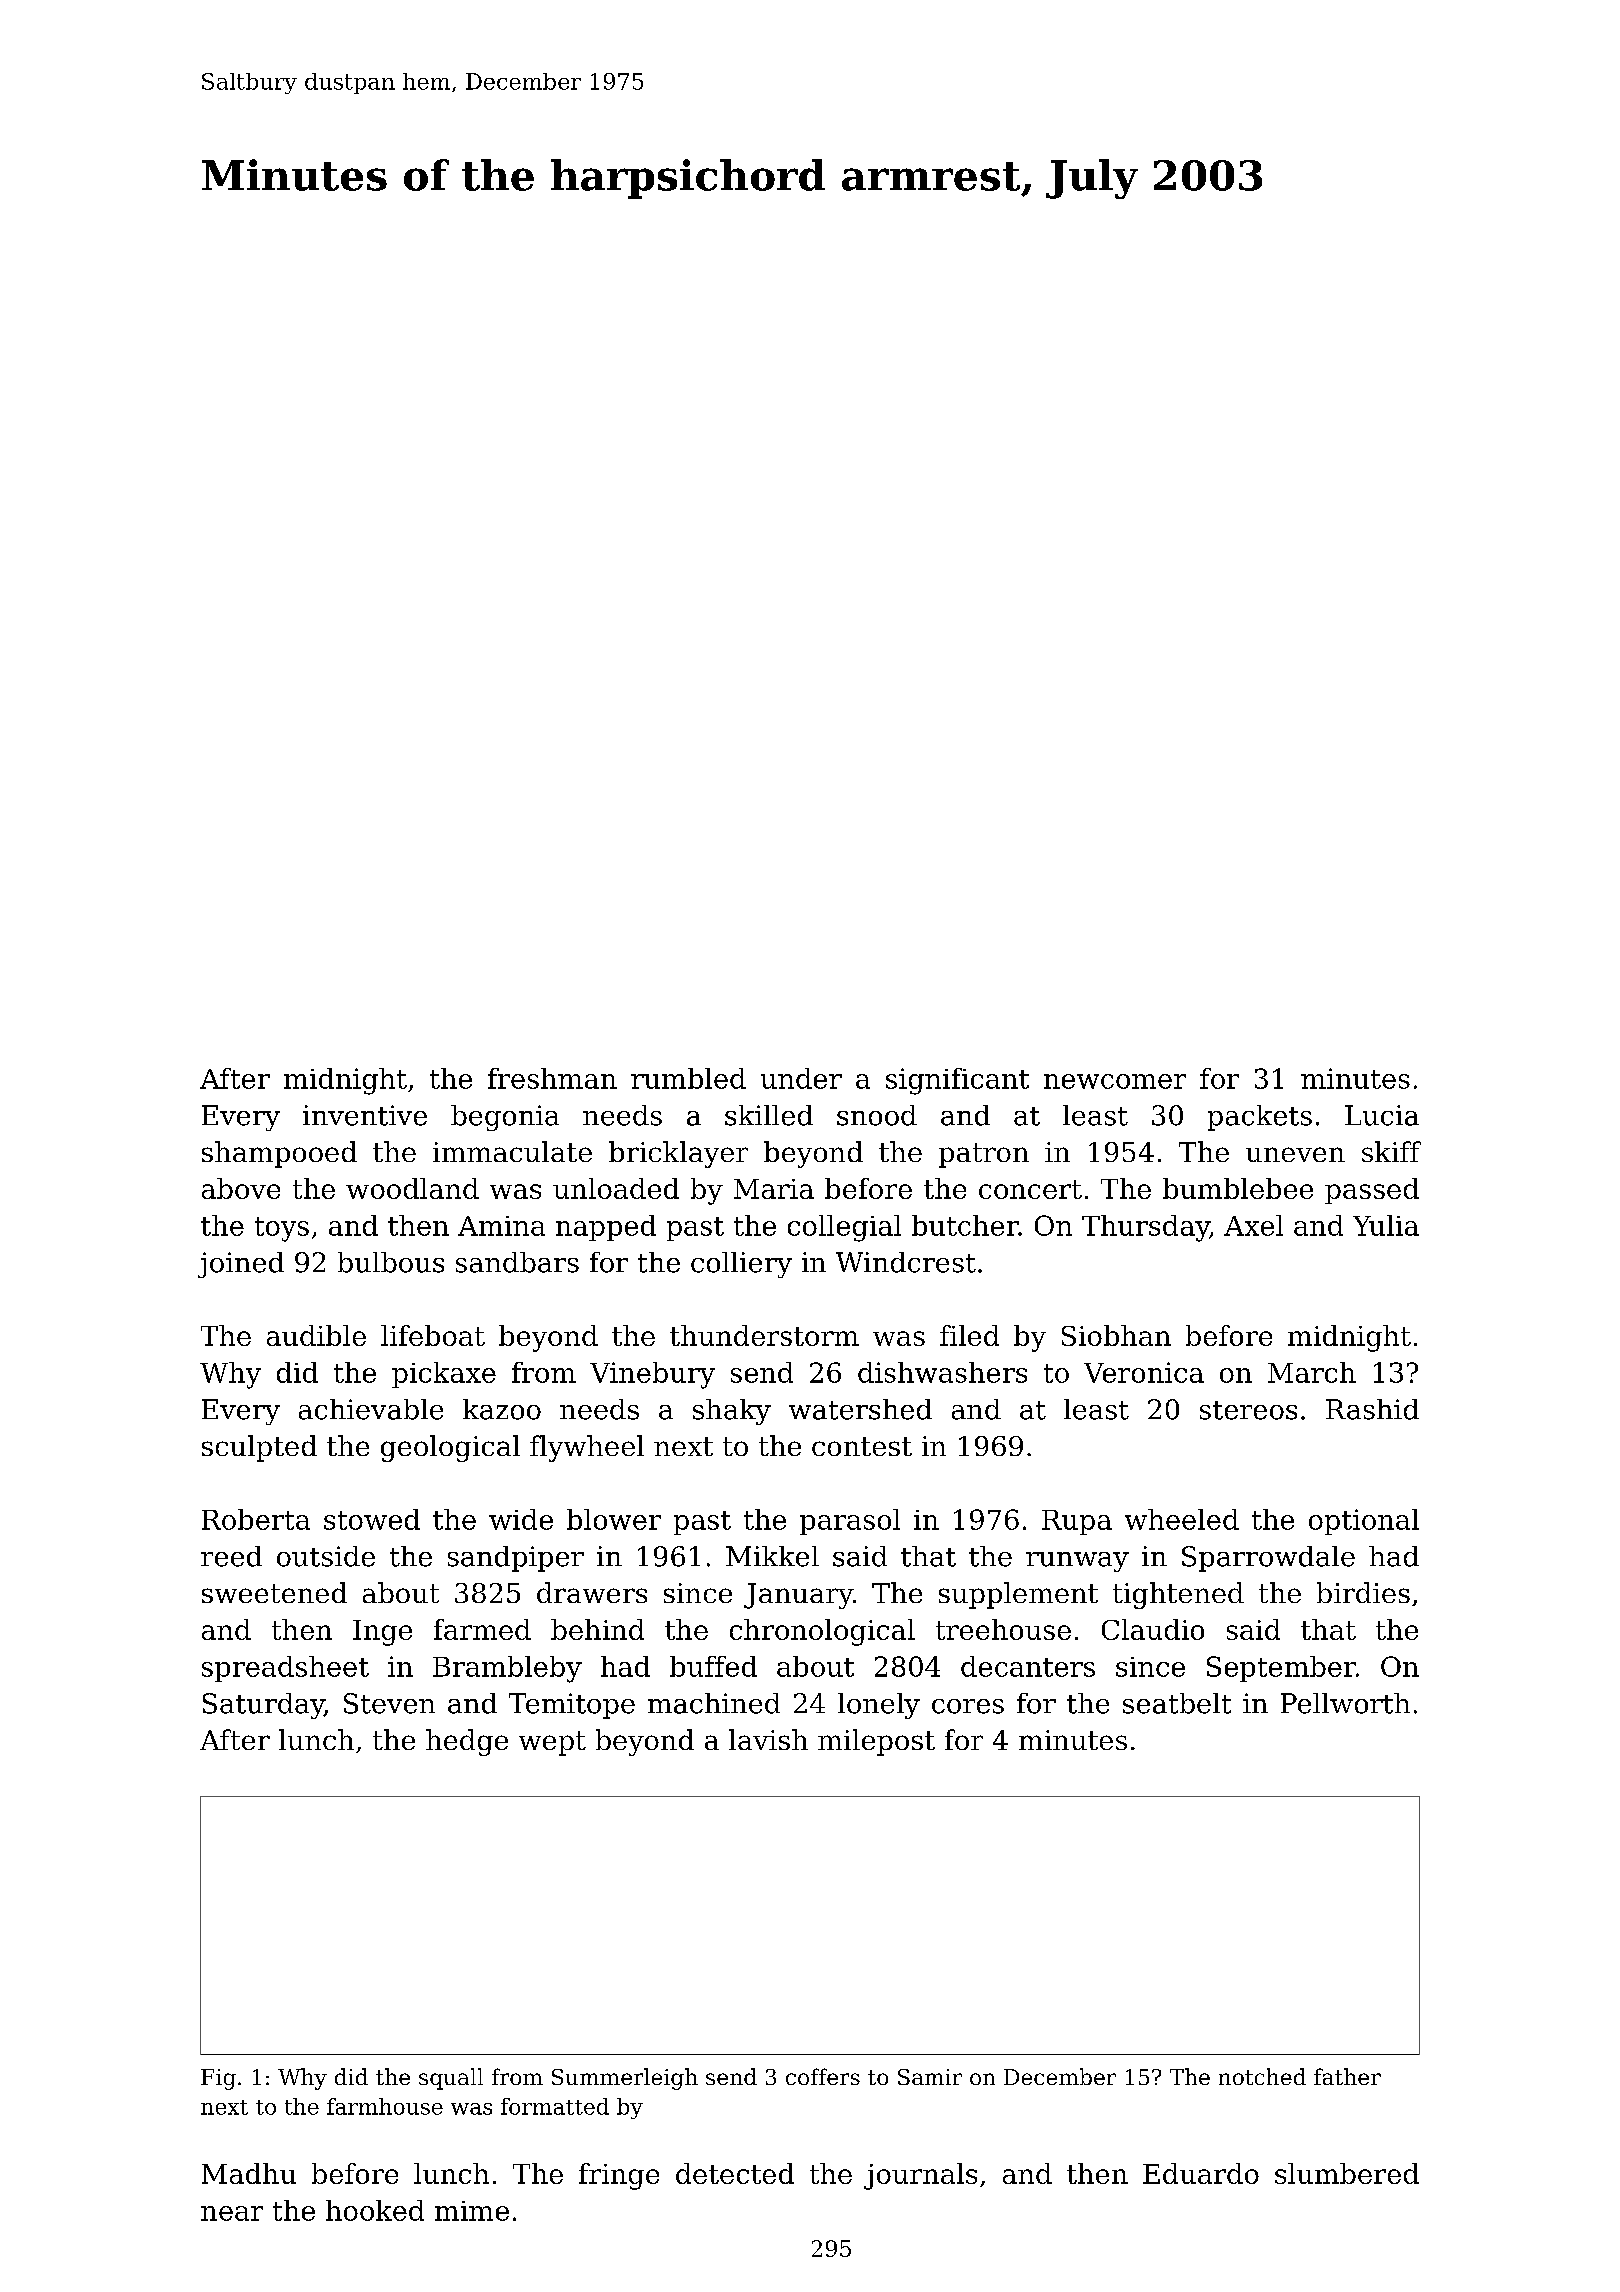 This screenshot has width=1620, height=2292. Describe the element at coordinates (1178, 1595) in the screenshot. I see `tightened` at that location.
